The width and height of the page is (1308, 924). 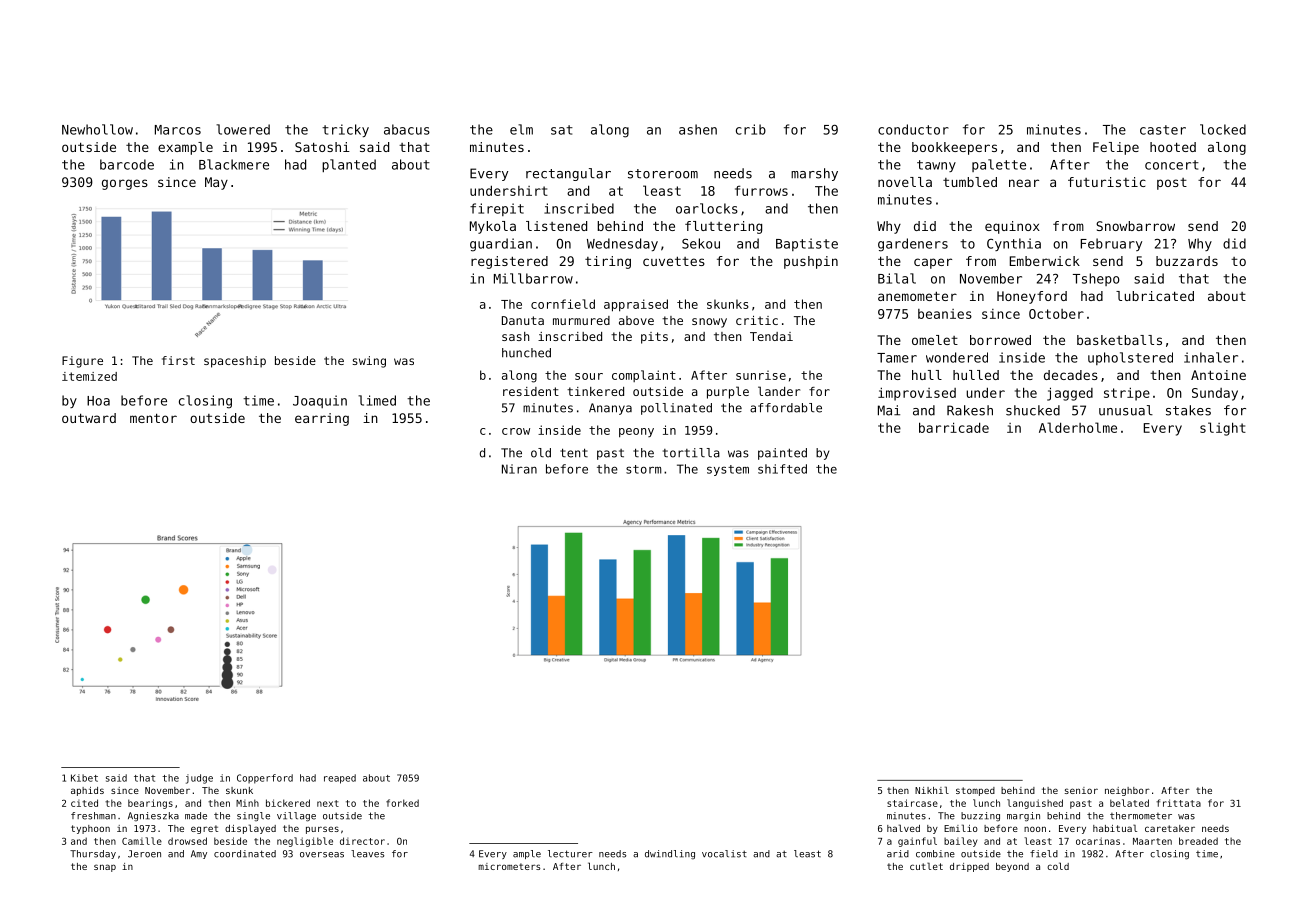 What do you see at coordinates (97, 129) in the page?
I see `Newhollow` at bounding box center [97, 129].
